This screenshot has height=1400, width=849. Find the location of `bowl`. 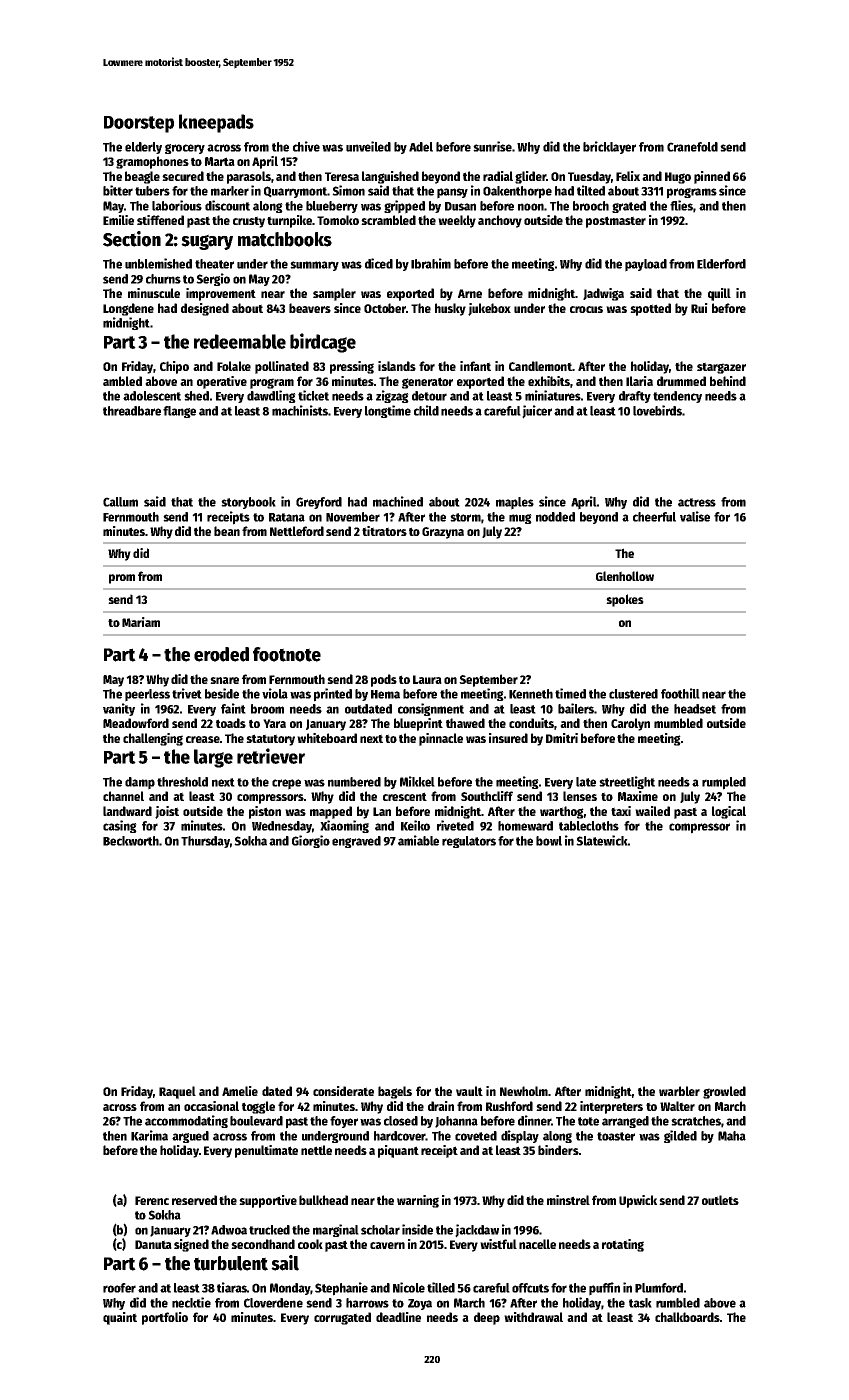

bowl is located at coordinates (549, 841).
